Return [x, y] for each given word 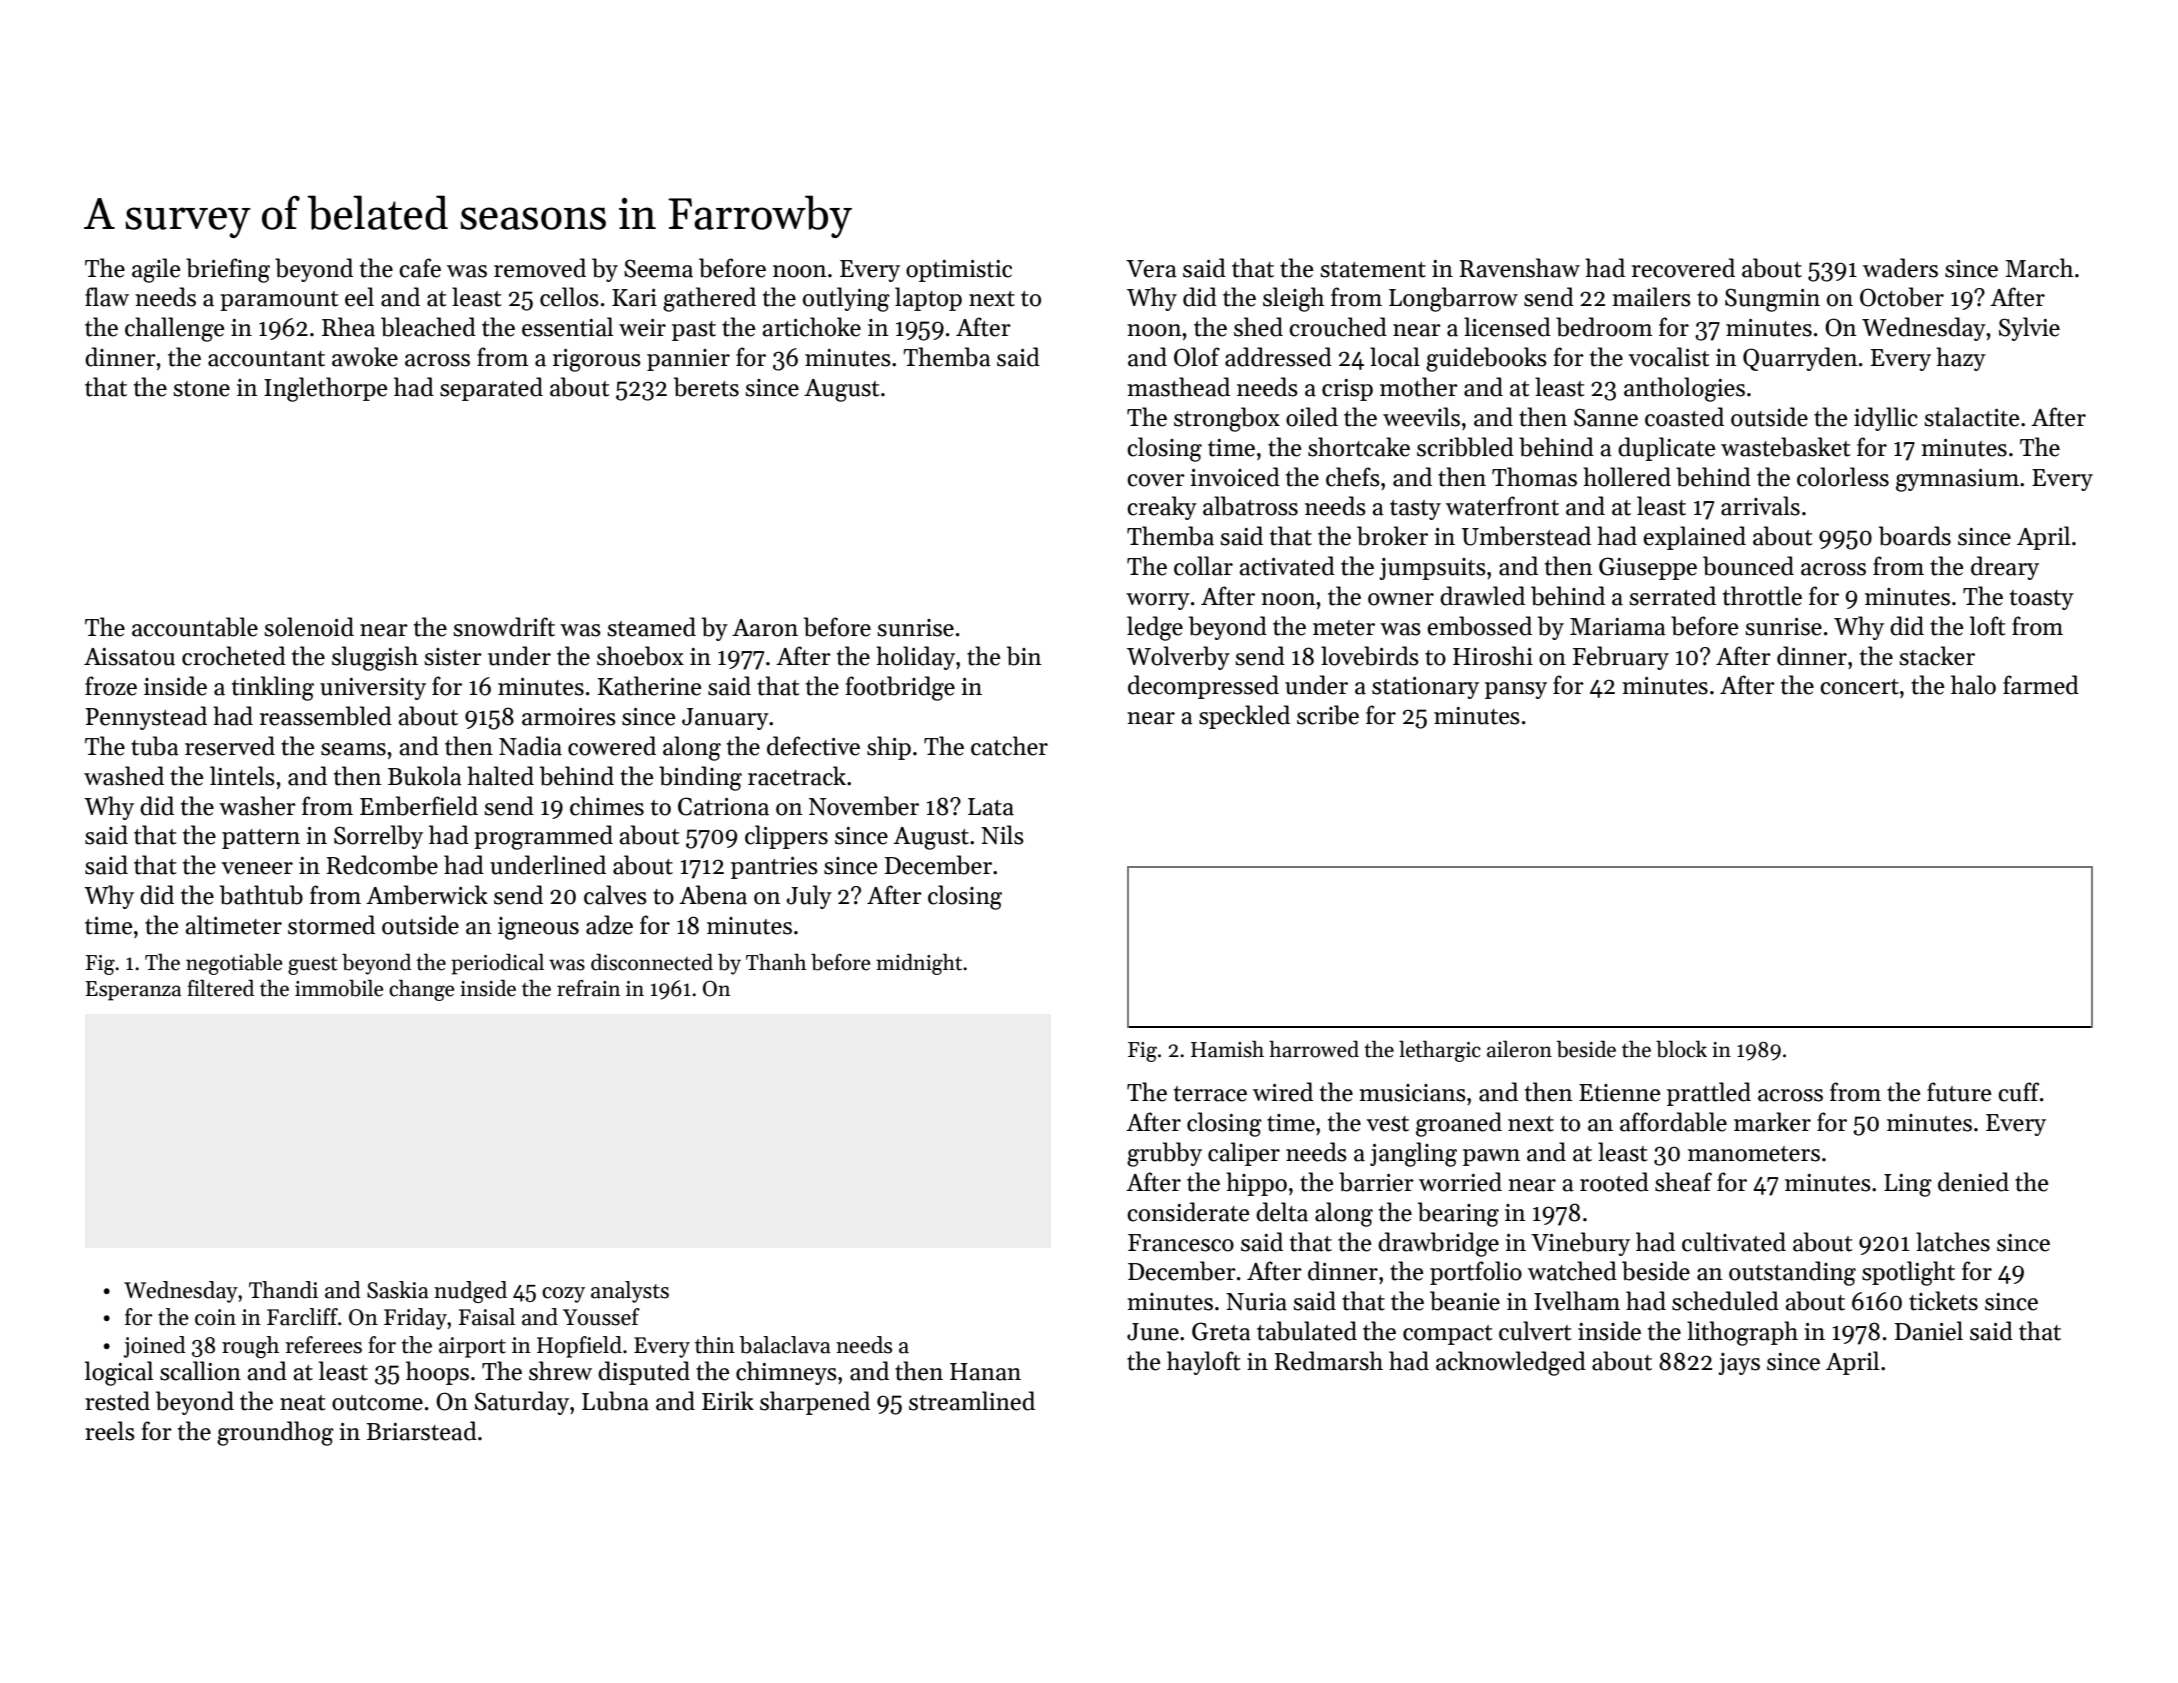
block [1681, 1049]
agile [156, 270]
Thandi [283, 1290]
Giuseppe [1648, 568]
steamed [651, 627]
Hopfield [579, 1347]
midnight [919, 964]
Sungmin [1772, 300]
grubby [1164, 1154]
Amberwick [427, 895]
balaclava [785, 1345]
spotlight [1908, 1273]
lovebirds [1370, 656]
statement [1373, 270]
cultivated [1734, 1242]
